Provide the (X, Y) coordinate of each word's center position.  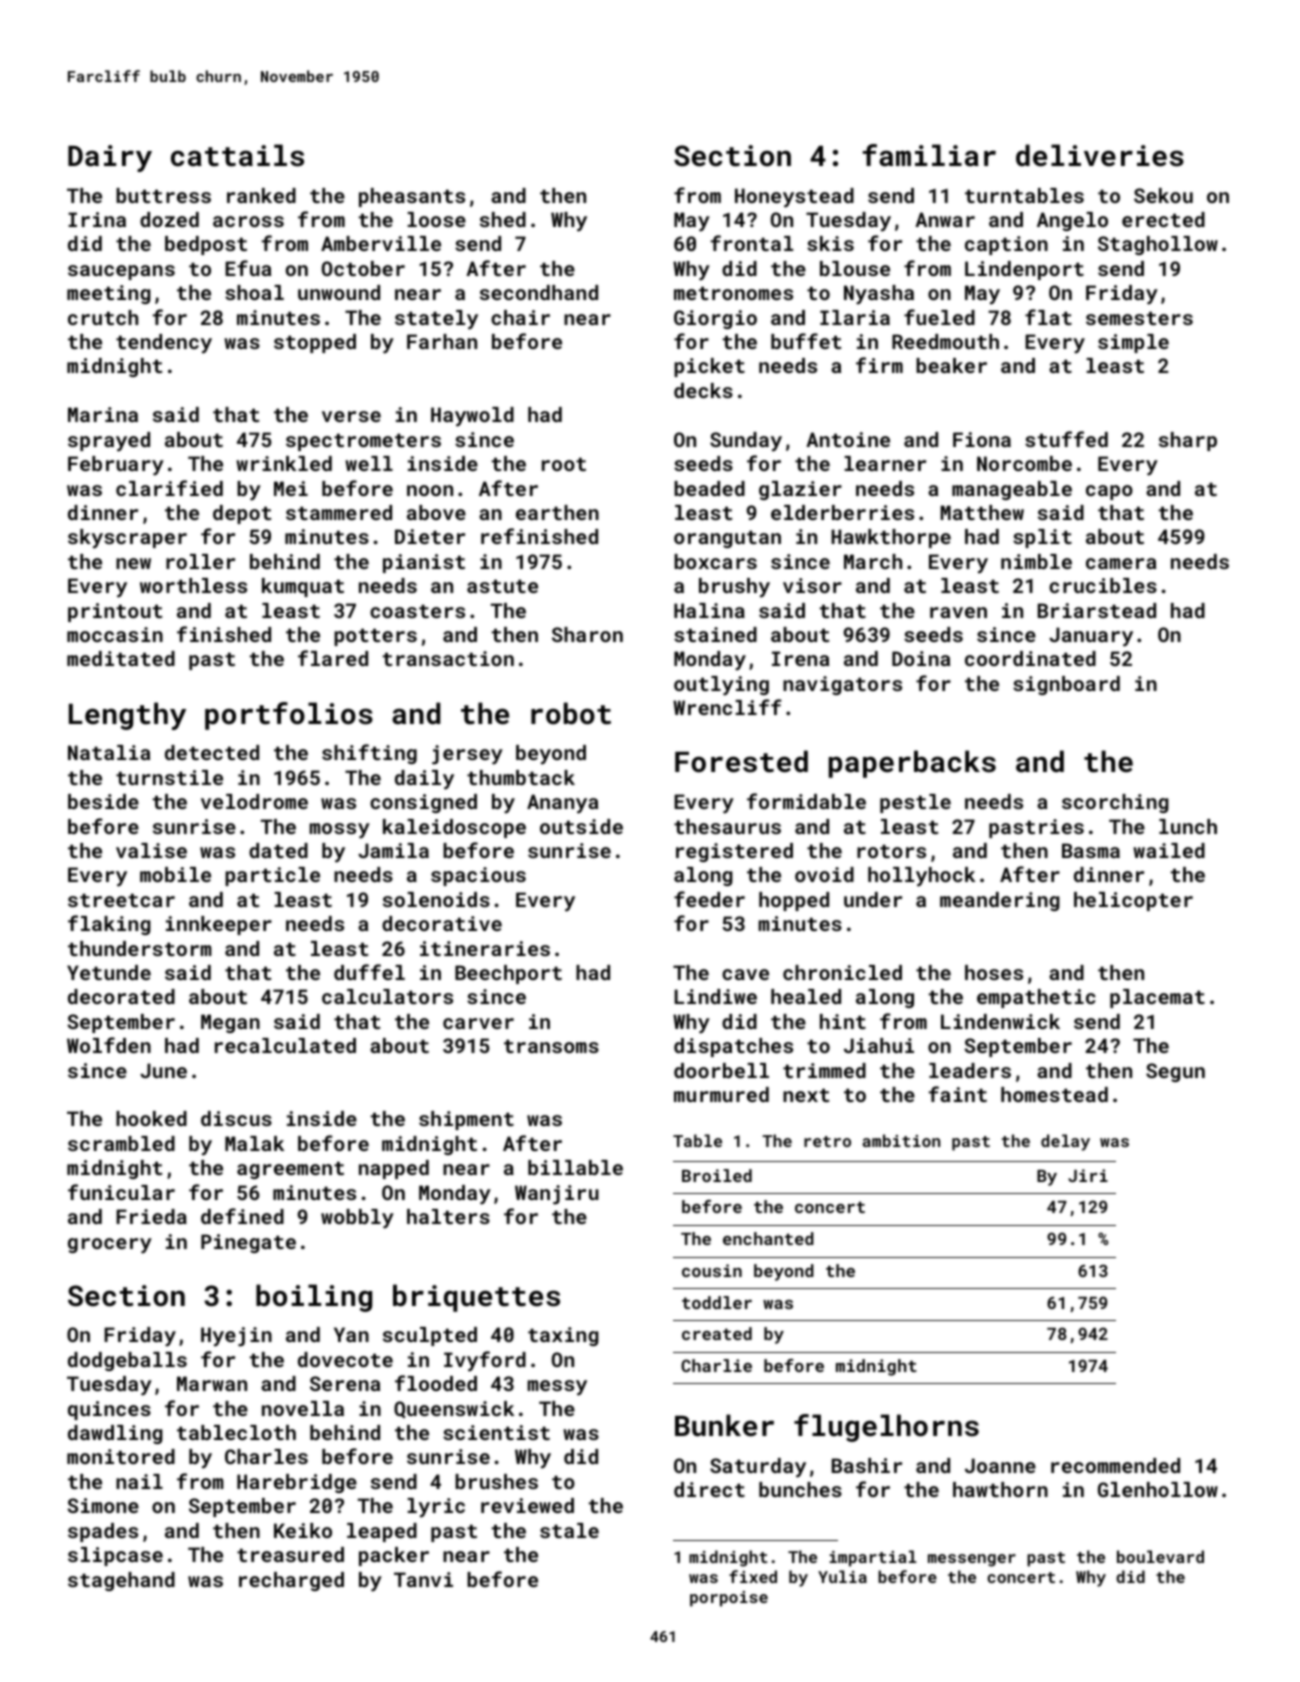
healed (806, 996)
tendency (164, 344)
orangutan (727, 539)
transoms (551, 1046)
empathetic (1036, 998)
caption (1006, 245)
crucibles (1103, 585)
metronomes (733, 293)
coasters (417, 611)
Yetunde (109, 972)
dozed (169, 219)
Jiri (1088, 1175)
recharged (291, 1581)
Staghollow (1158, 245)
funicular (121, 1192)
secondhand (539, 292)
